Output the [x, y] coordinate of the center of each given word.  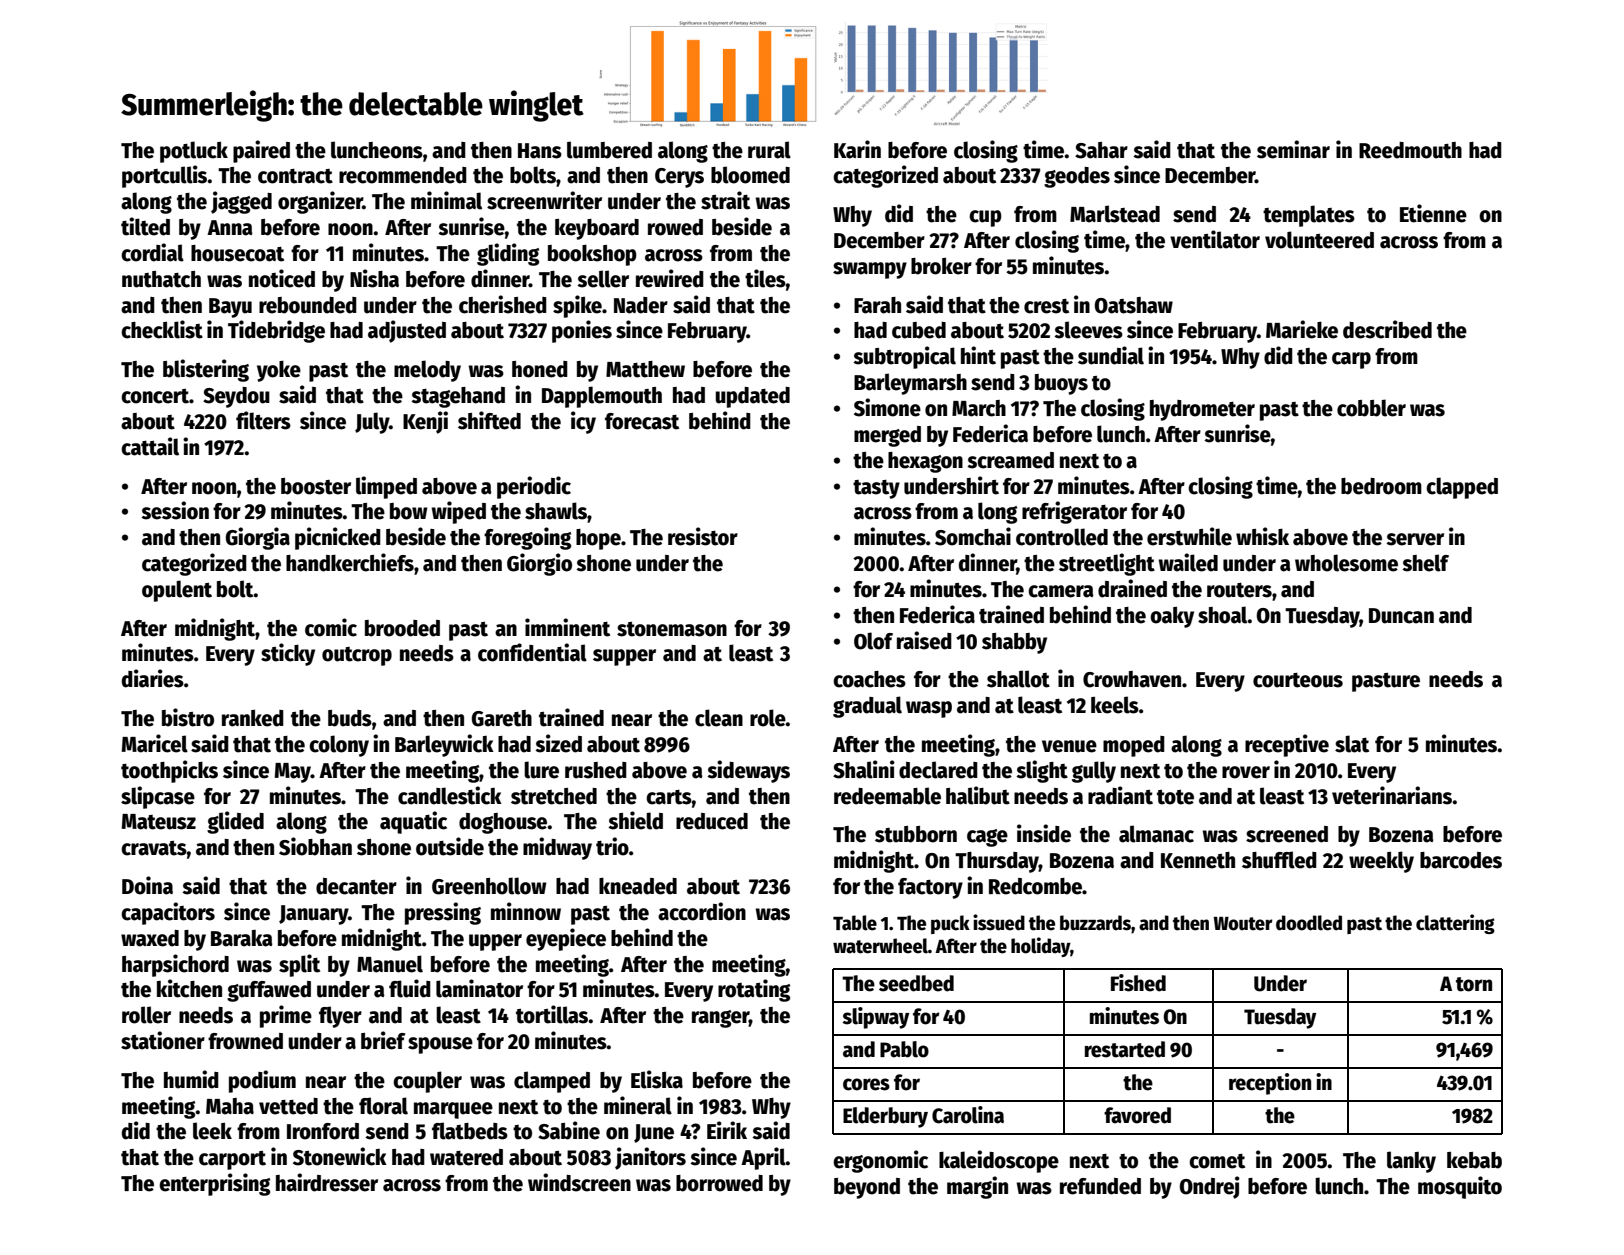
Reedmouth [1410, 150]
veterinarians [1392, 795]
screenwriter [544, 200]
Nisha [374, 278]
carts [669, 797]
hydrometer [1202, 410]
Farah [877, 305]
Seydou [236, 397]
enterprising [214, 1184]
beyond [867, 1188]
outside [450, 846]
